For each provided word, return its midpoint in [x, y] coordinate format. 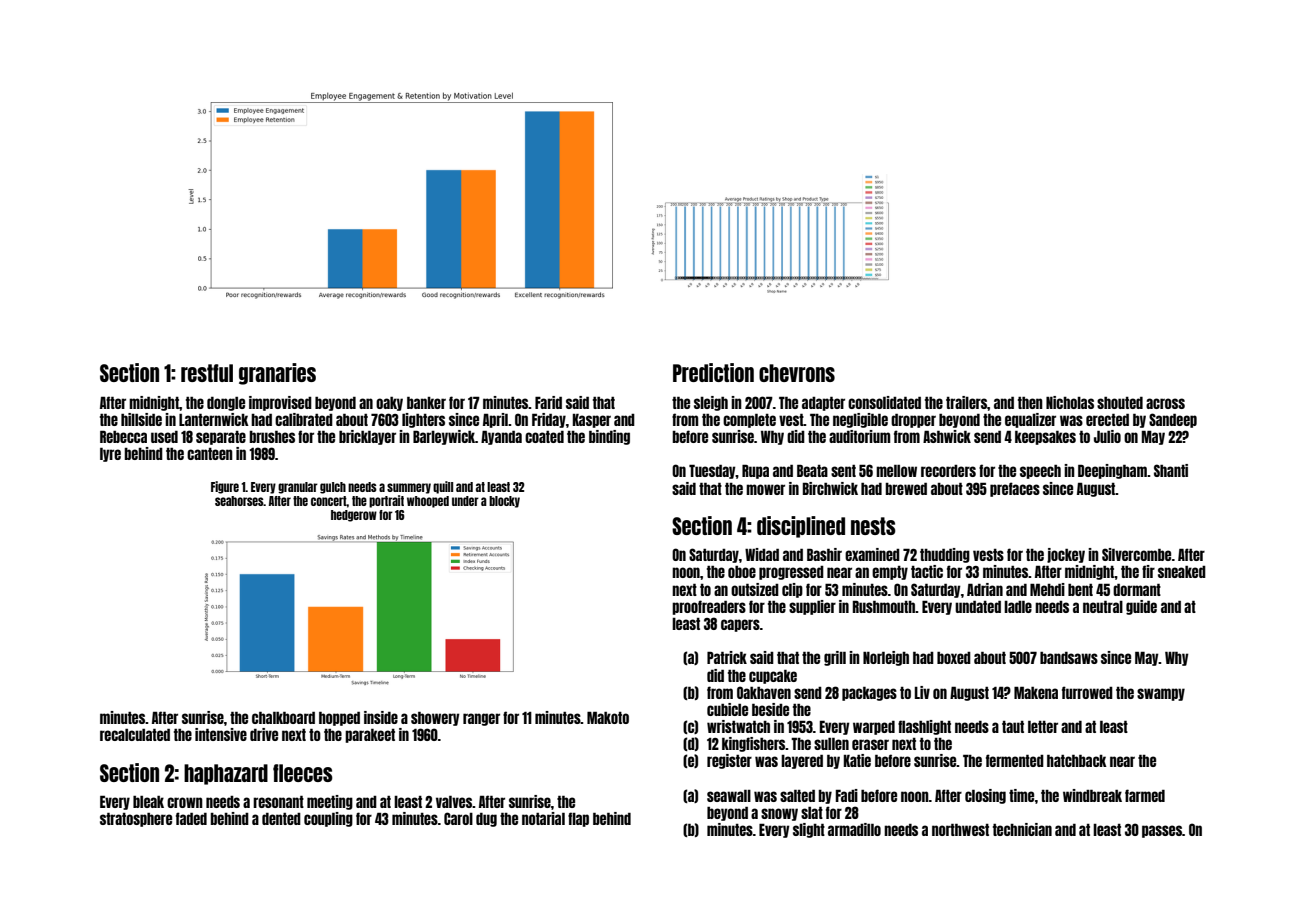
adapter [823, 404]
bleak [148, 802]
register [729, 761]
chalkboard [283, 717]
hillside [141, 419]
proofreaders [709, 607]
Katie [857, 760]
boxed [954, 658]
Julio [1107, 436]
